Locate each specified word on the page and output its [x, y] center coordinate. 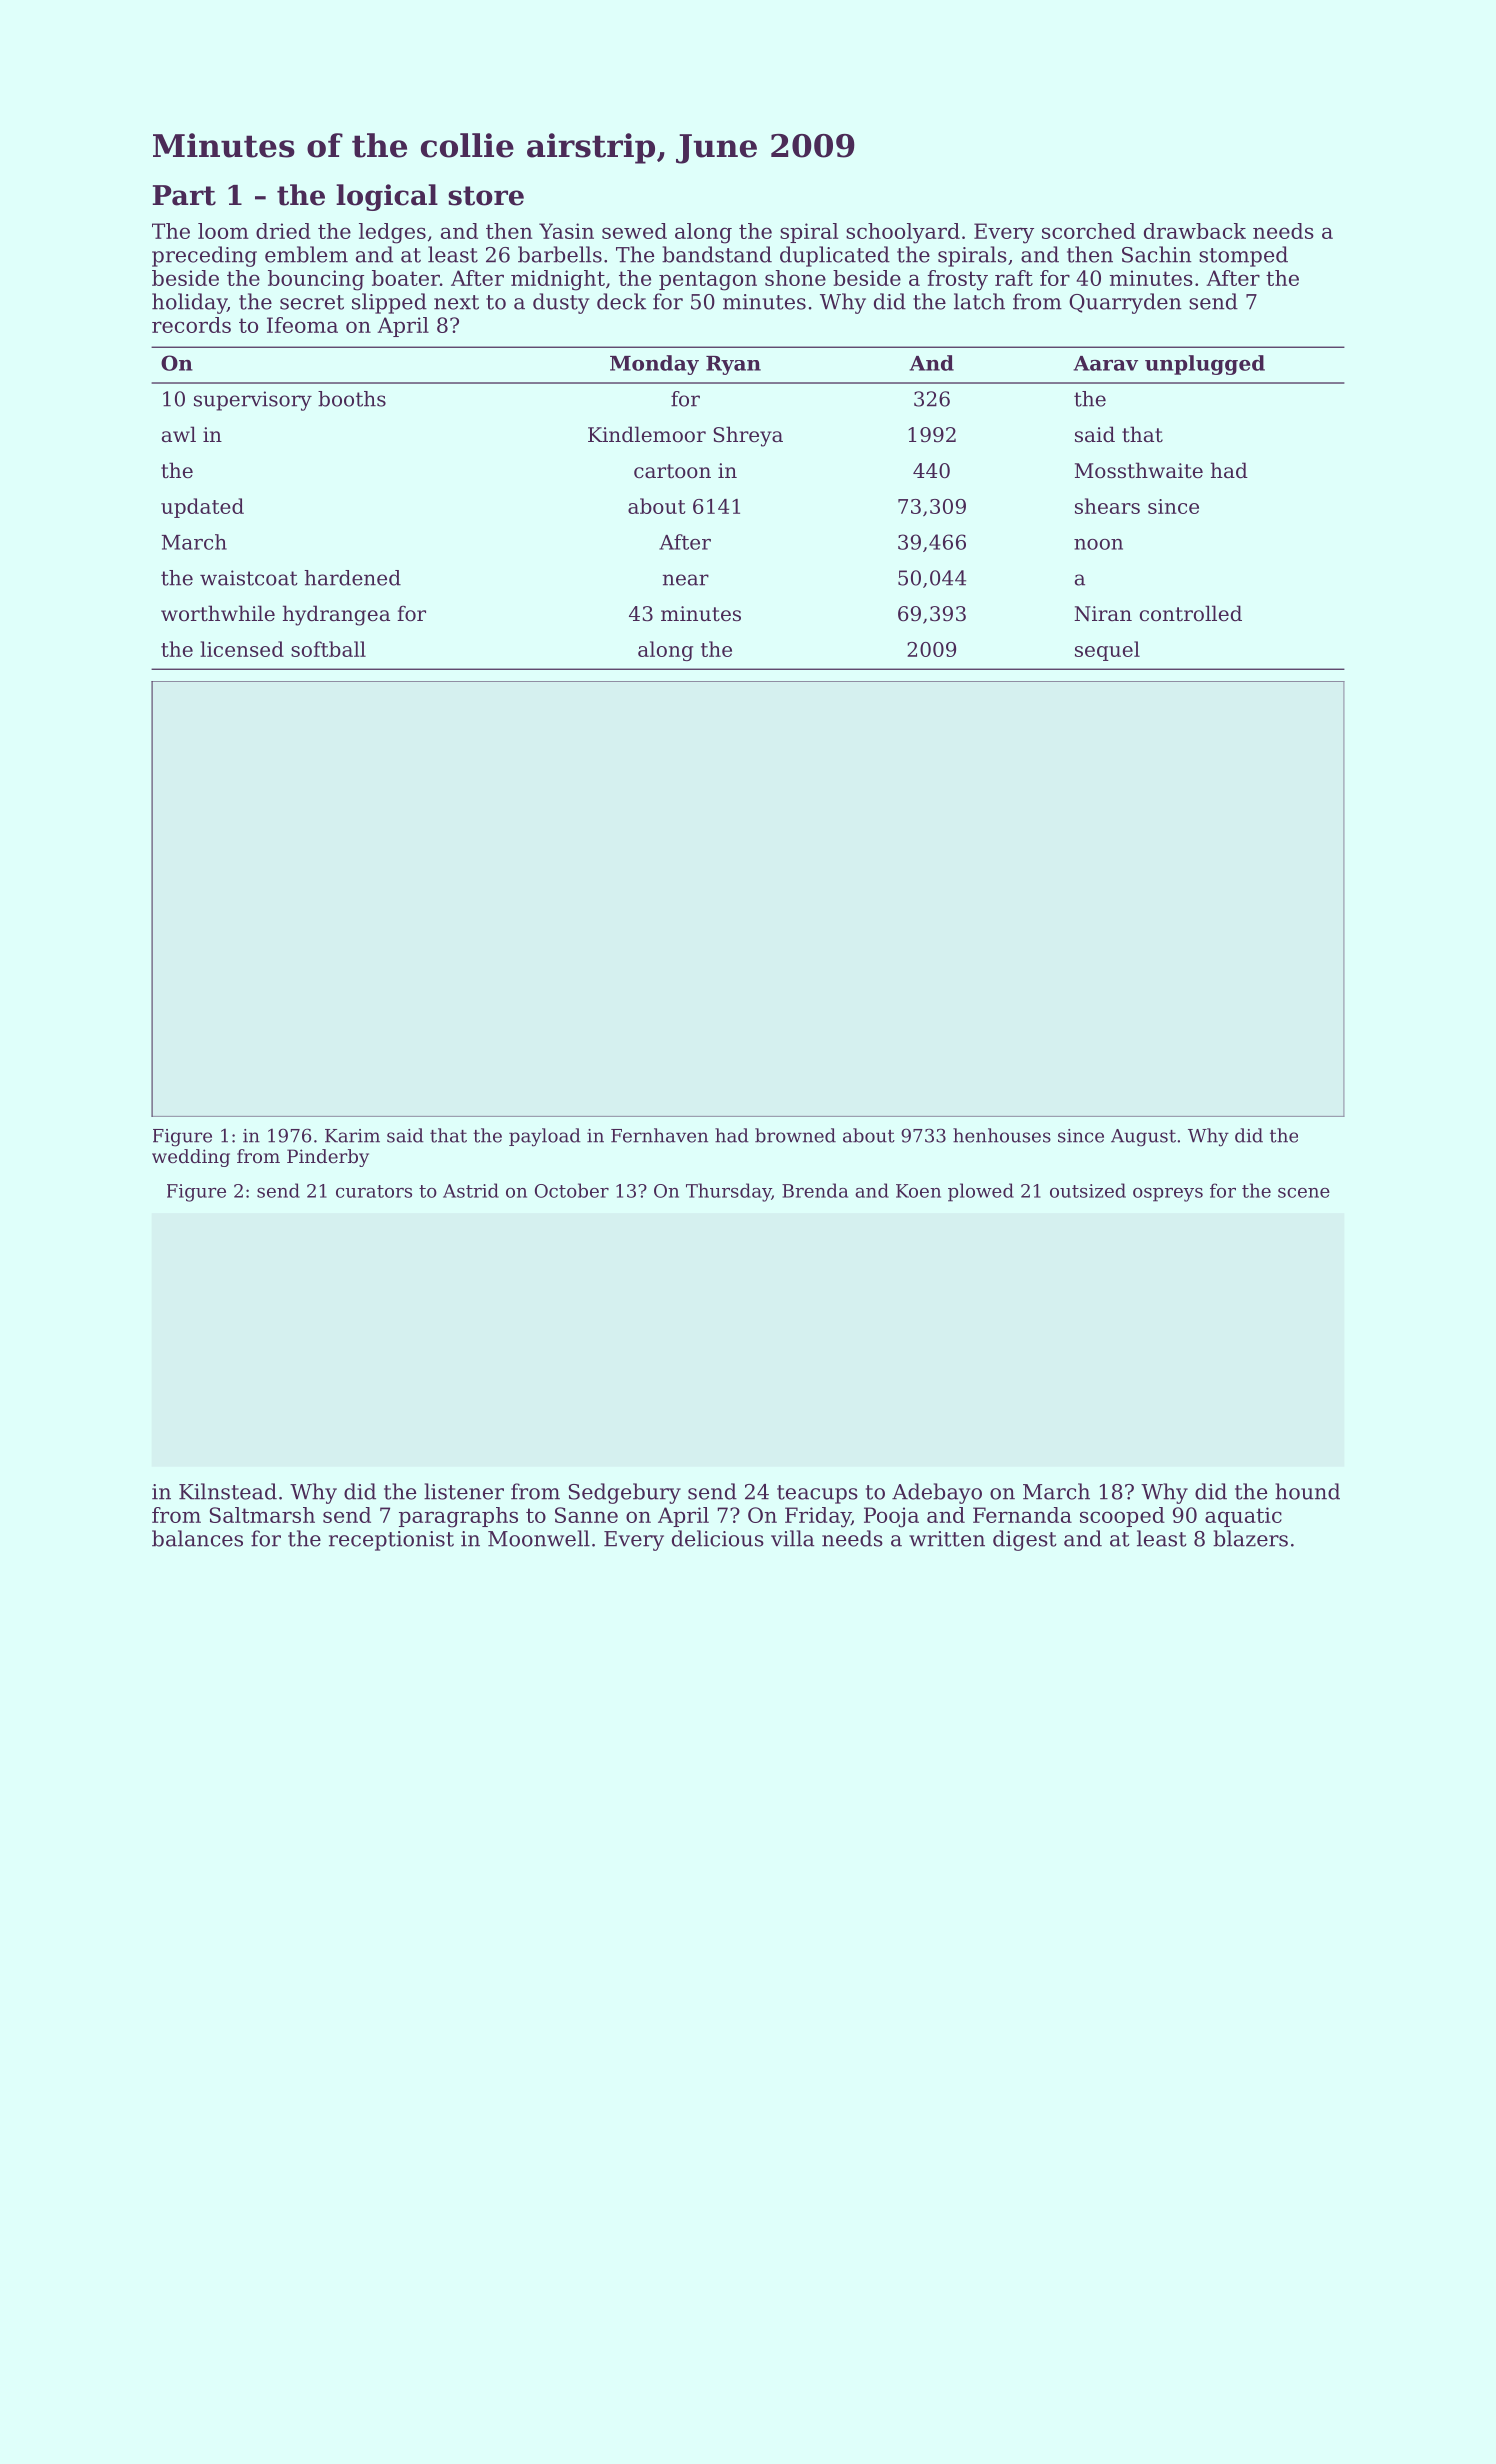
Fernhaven [659, 1135]
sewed [634, 231]
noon [1098, 544]
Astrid [471, 1190]
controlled [1191, 613]
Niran [1103, 613]
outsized [1088, 1190]
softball [328, 649]
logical [387, 197]
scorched [1089, 231]
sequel [1107, 651]
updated [202, 508]
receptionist [391, 1541]
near [686, 580]
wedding [191, 1158]
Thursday [728, 1192]
